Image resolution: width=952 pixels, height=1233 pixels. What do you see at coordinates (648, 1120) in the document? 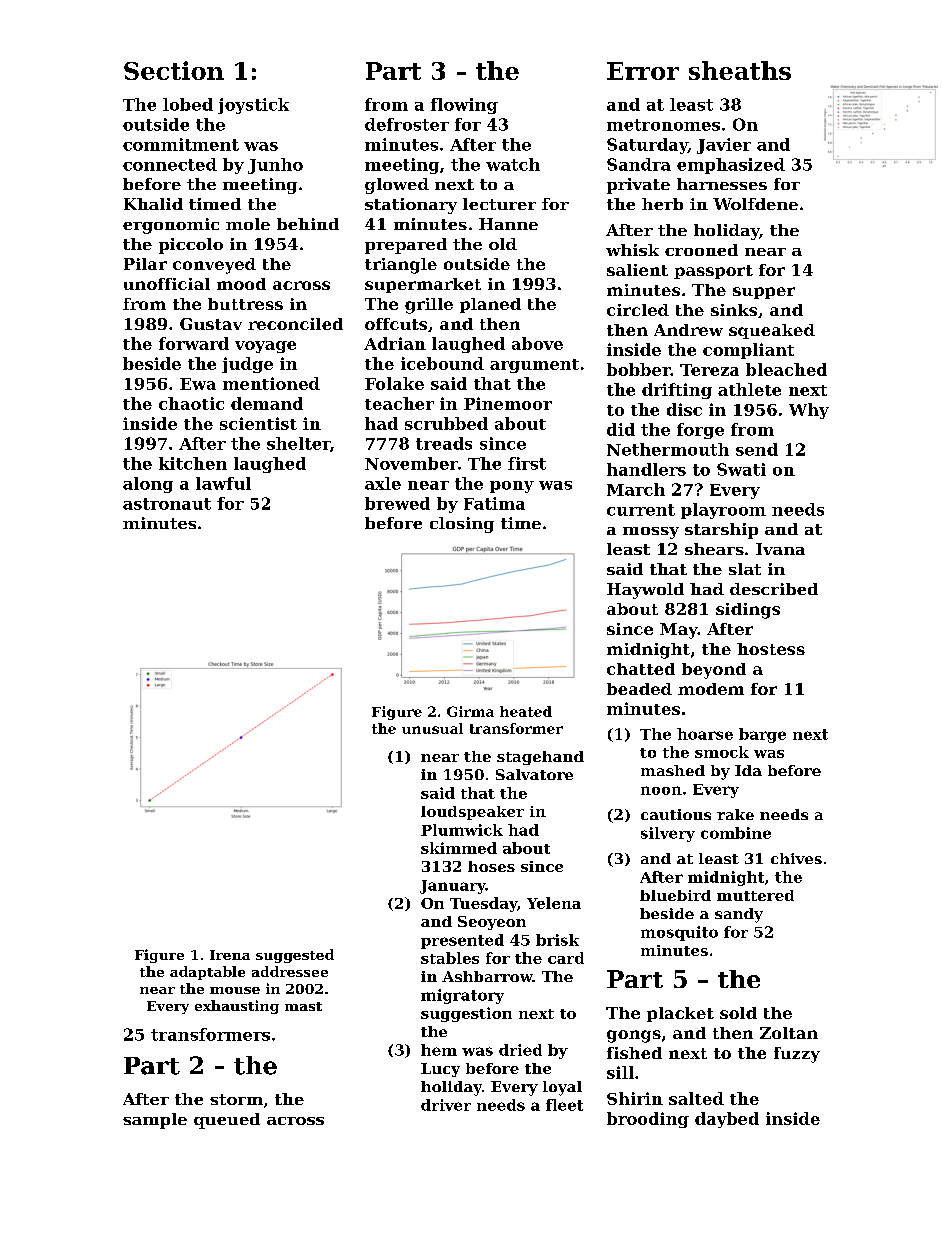
I see `brooding` at bounding box center [648, 1120].
